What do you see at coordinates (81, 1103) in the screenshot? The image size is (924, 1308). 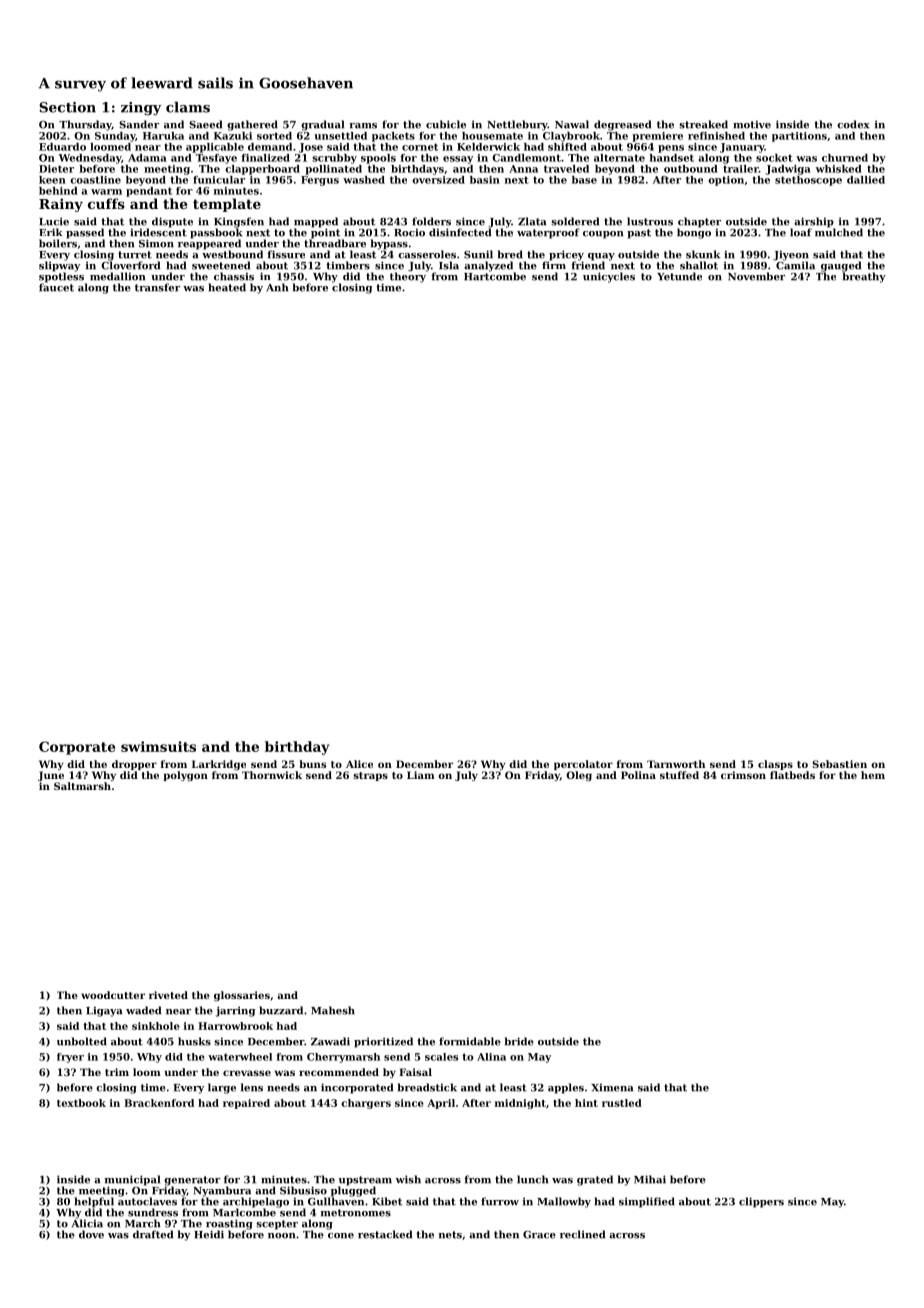 I see `textbook` at bounding box center [81, 1103].
